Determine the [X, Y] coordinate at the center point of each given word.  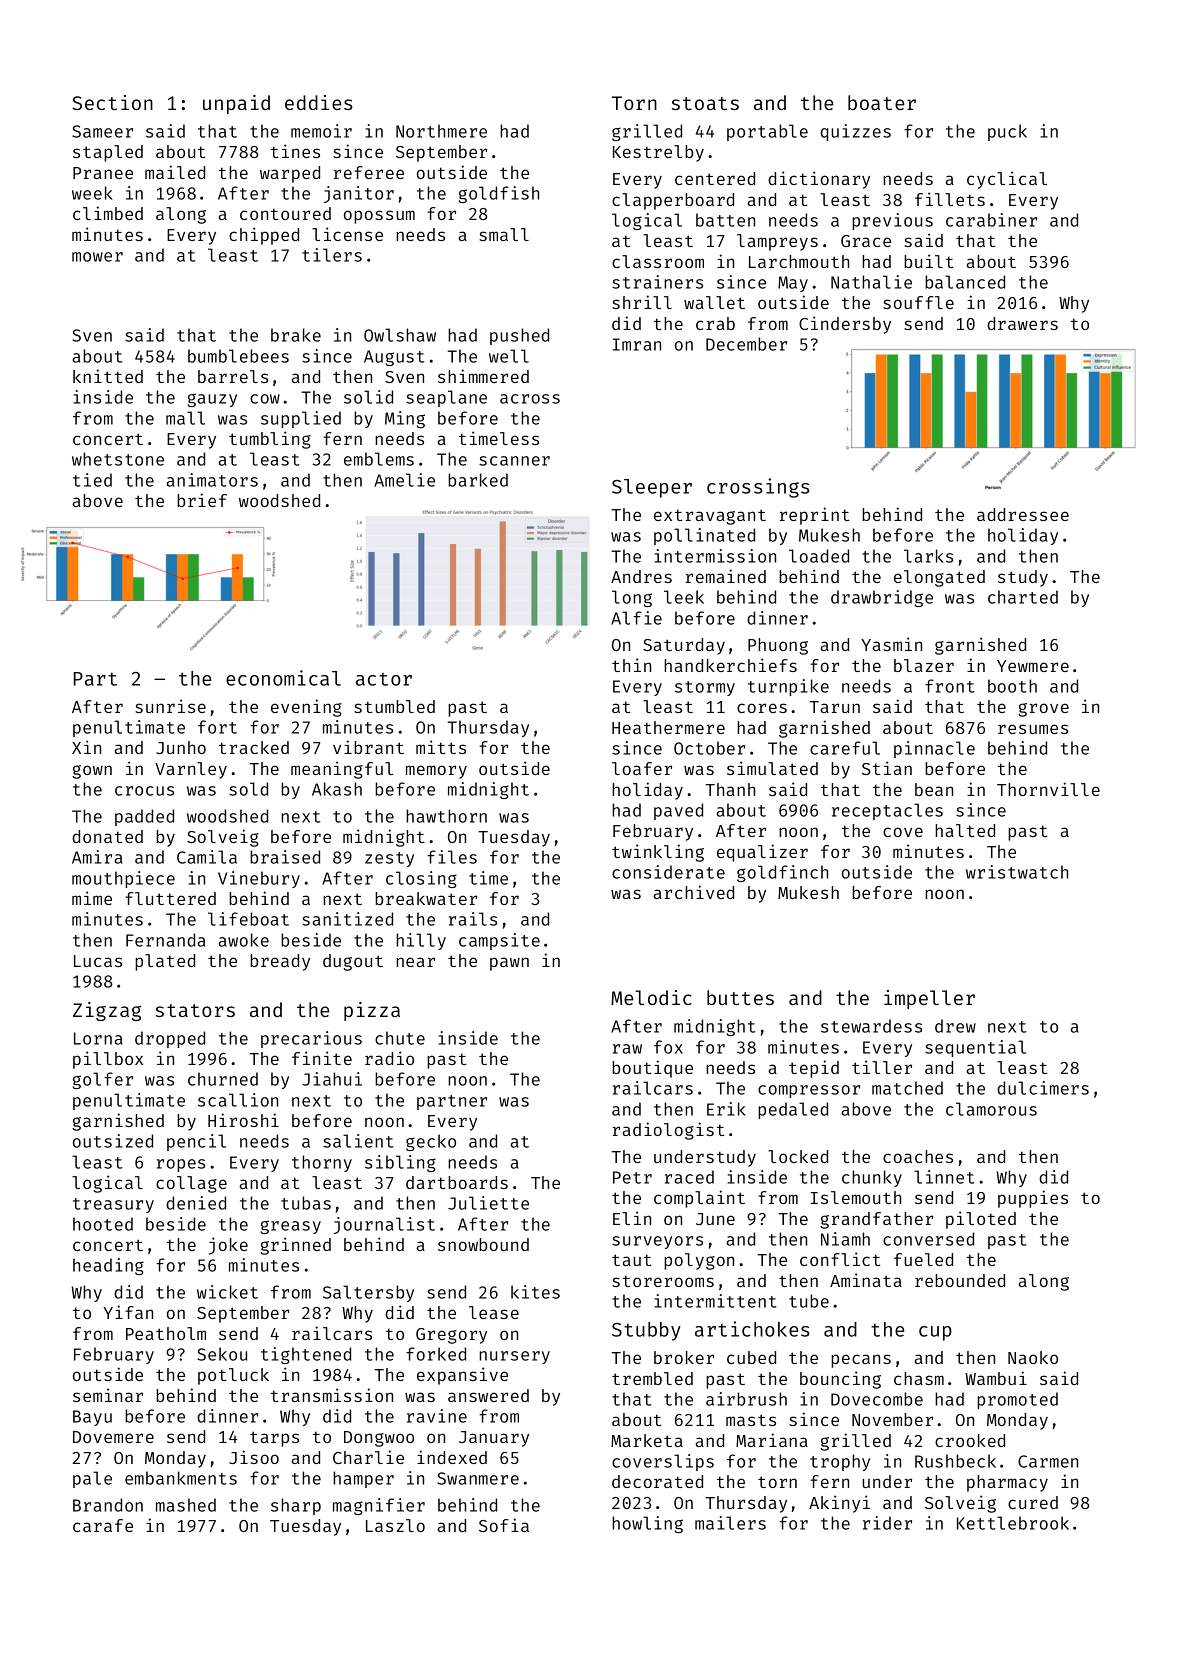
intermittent [715, 1301]
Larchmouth [799, 261]
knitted [108, 376]
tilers [332, 255]
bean [934, 789]
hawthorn [446, 816]
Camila [207, 857]
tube [809, 1301]
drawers [1022, 323]
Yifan [128, 1312]
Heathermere [668, 727]
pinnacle [934, 749]
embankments [181, 1478]
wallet [714, 302]
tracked [254, 747]
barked [478, 480]
